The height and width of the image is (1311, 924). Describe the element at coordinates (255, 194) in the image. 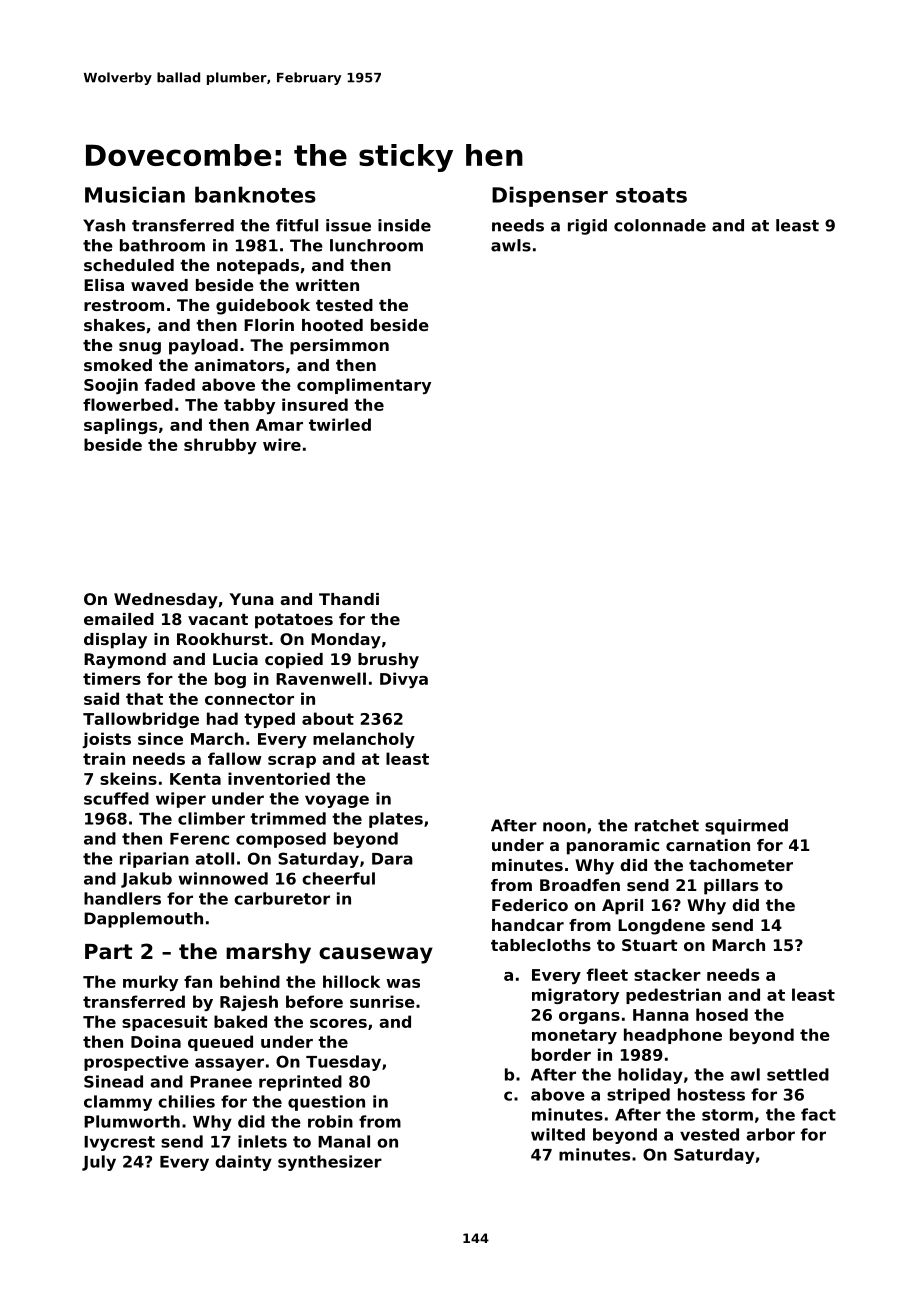

I see `banknotes` at that location.
